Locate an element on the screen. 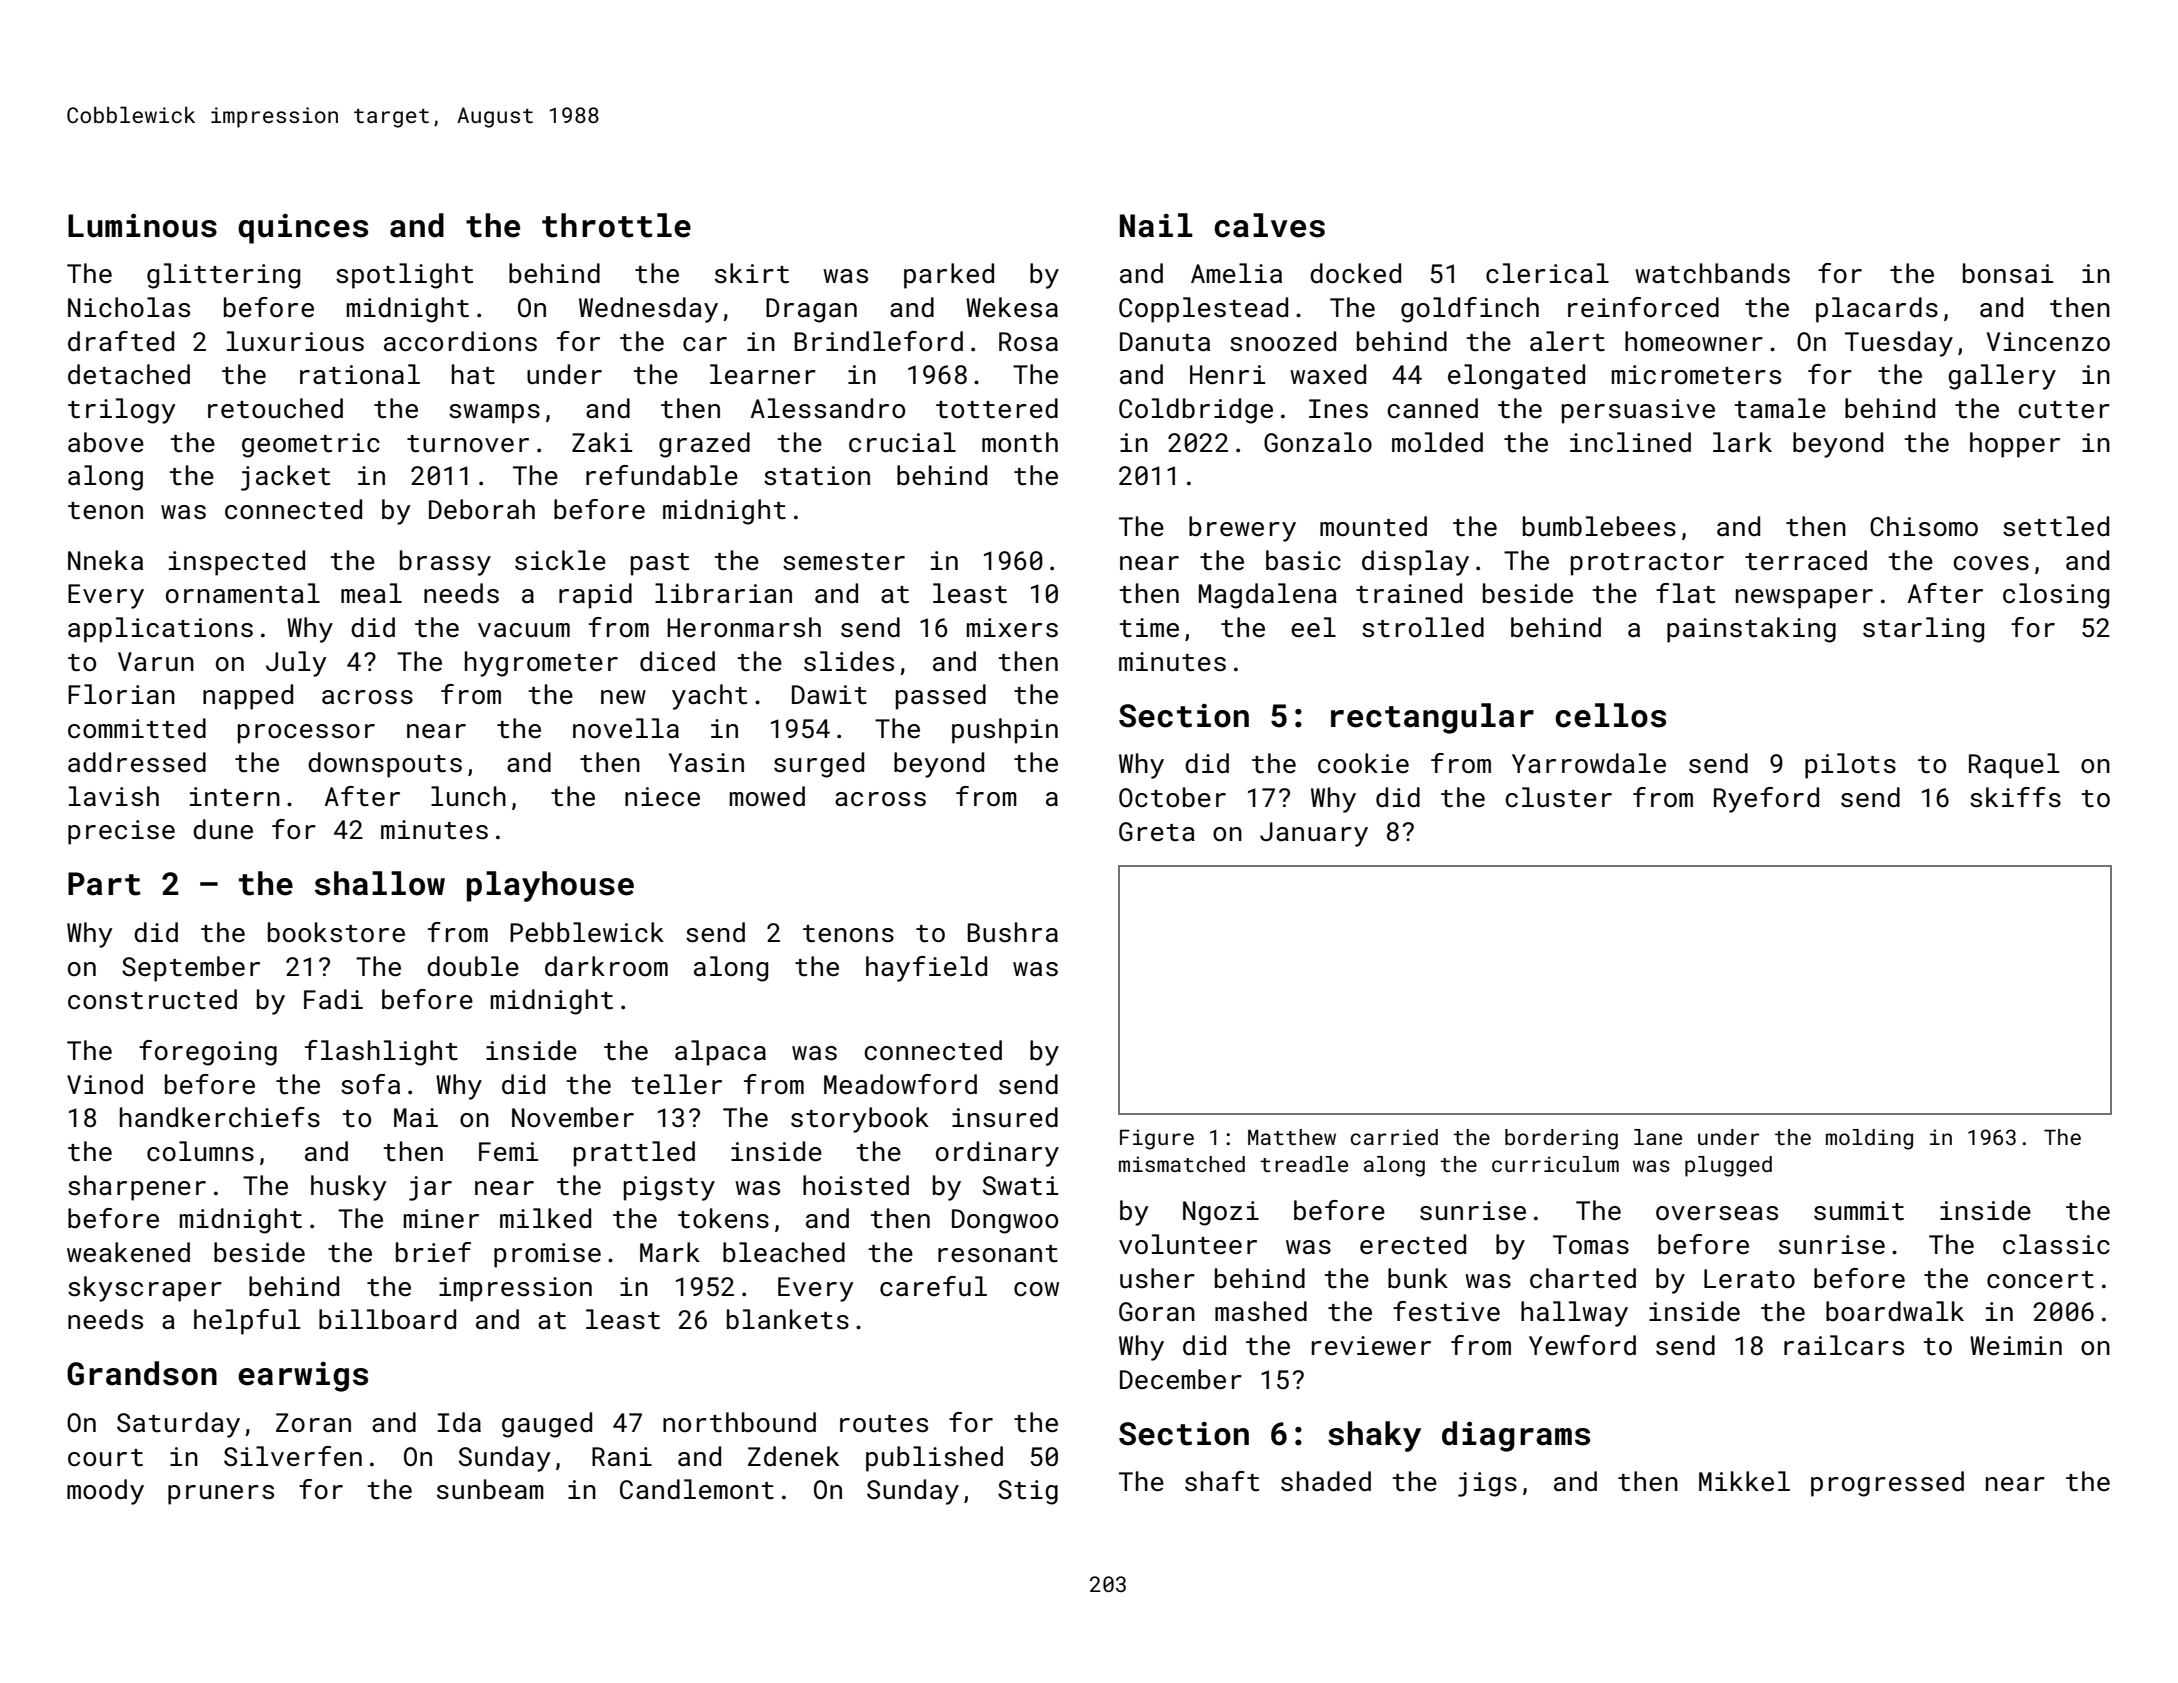  Deborah is located at coordinates (482, 509).
